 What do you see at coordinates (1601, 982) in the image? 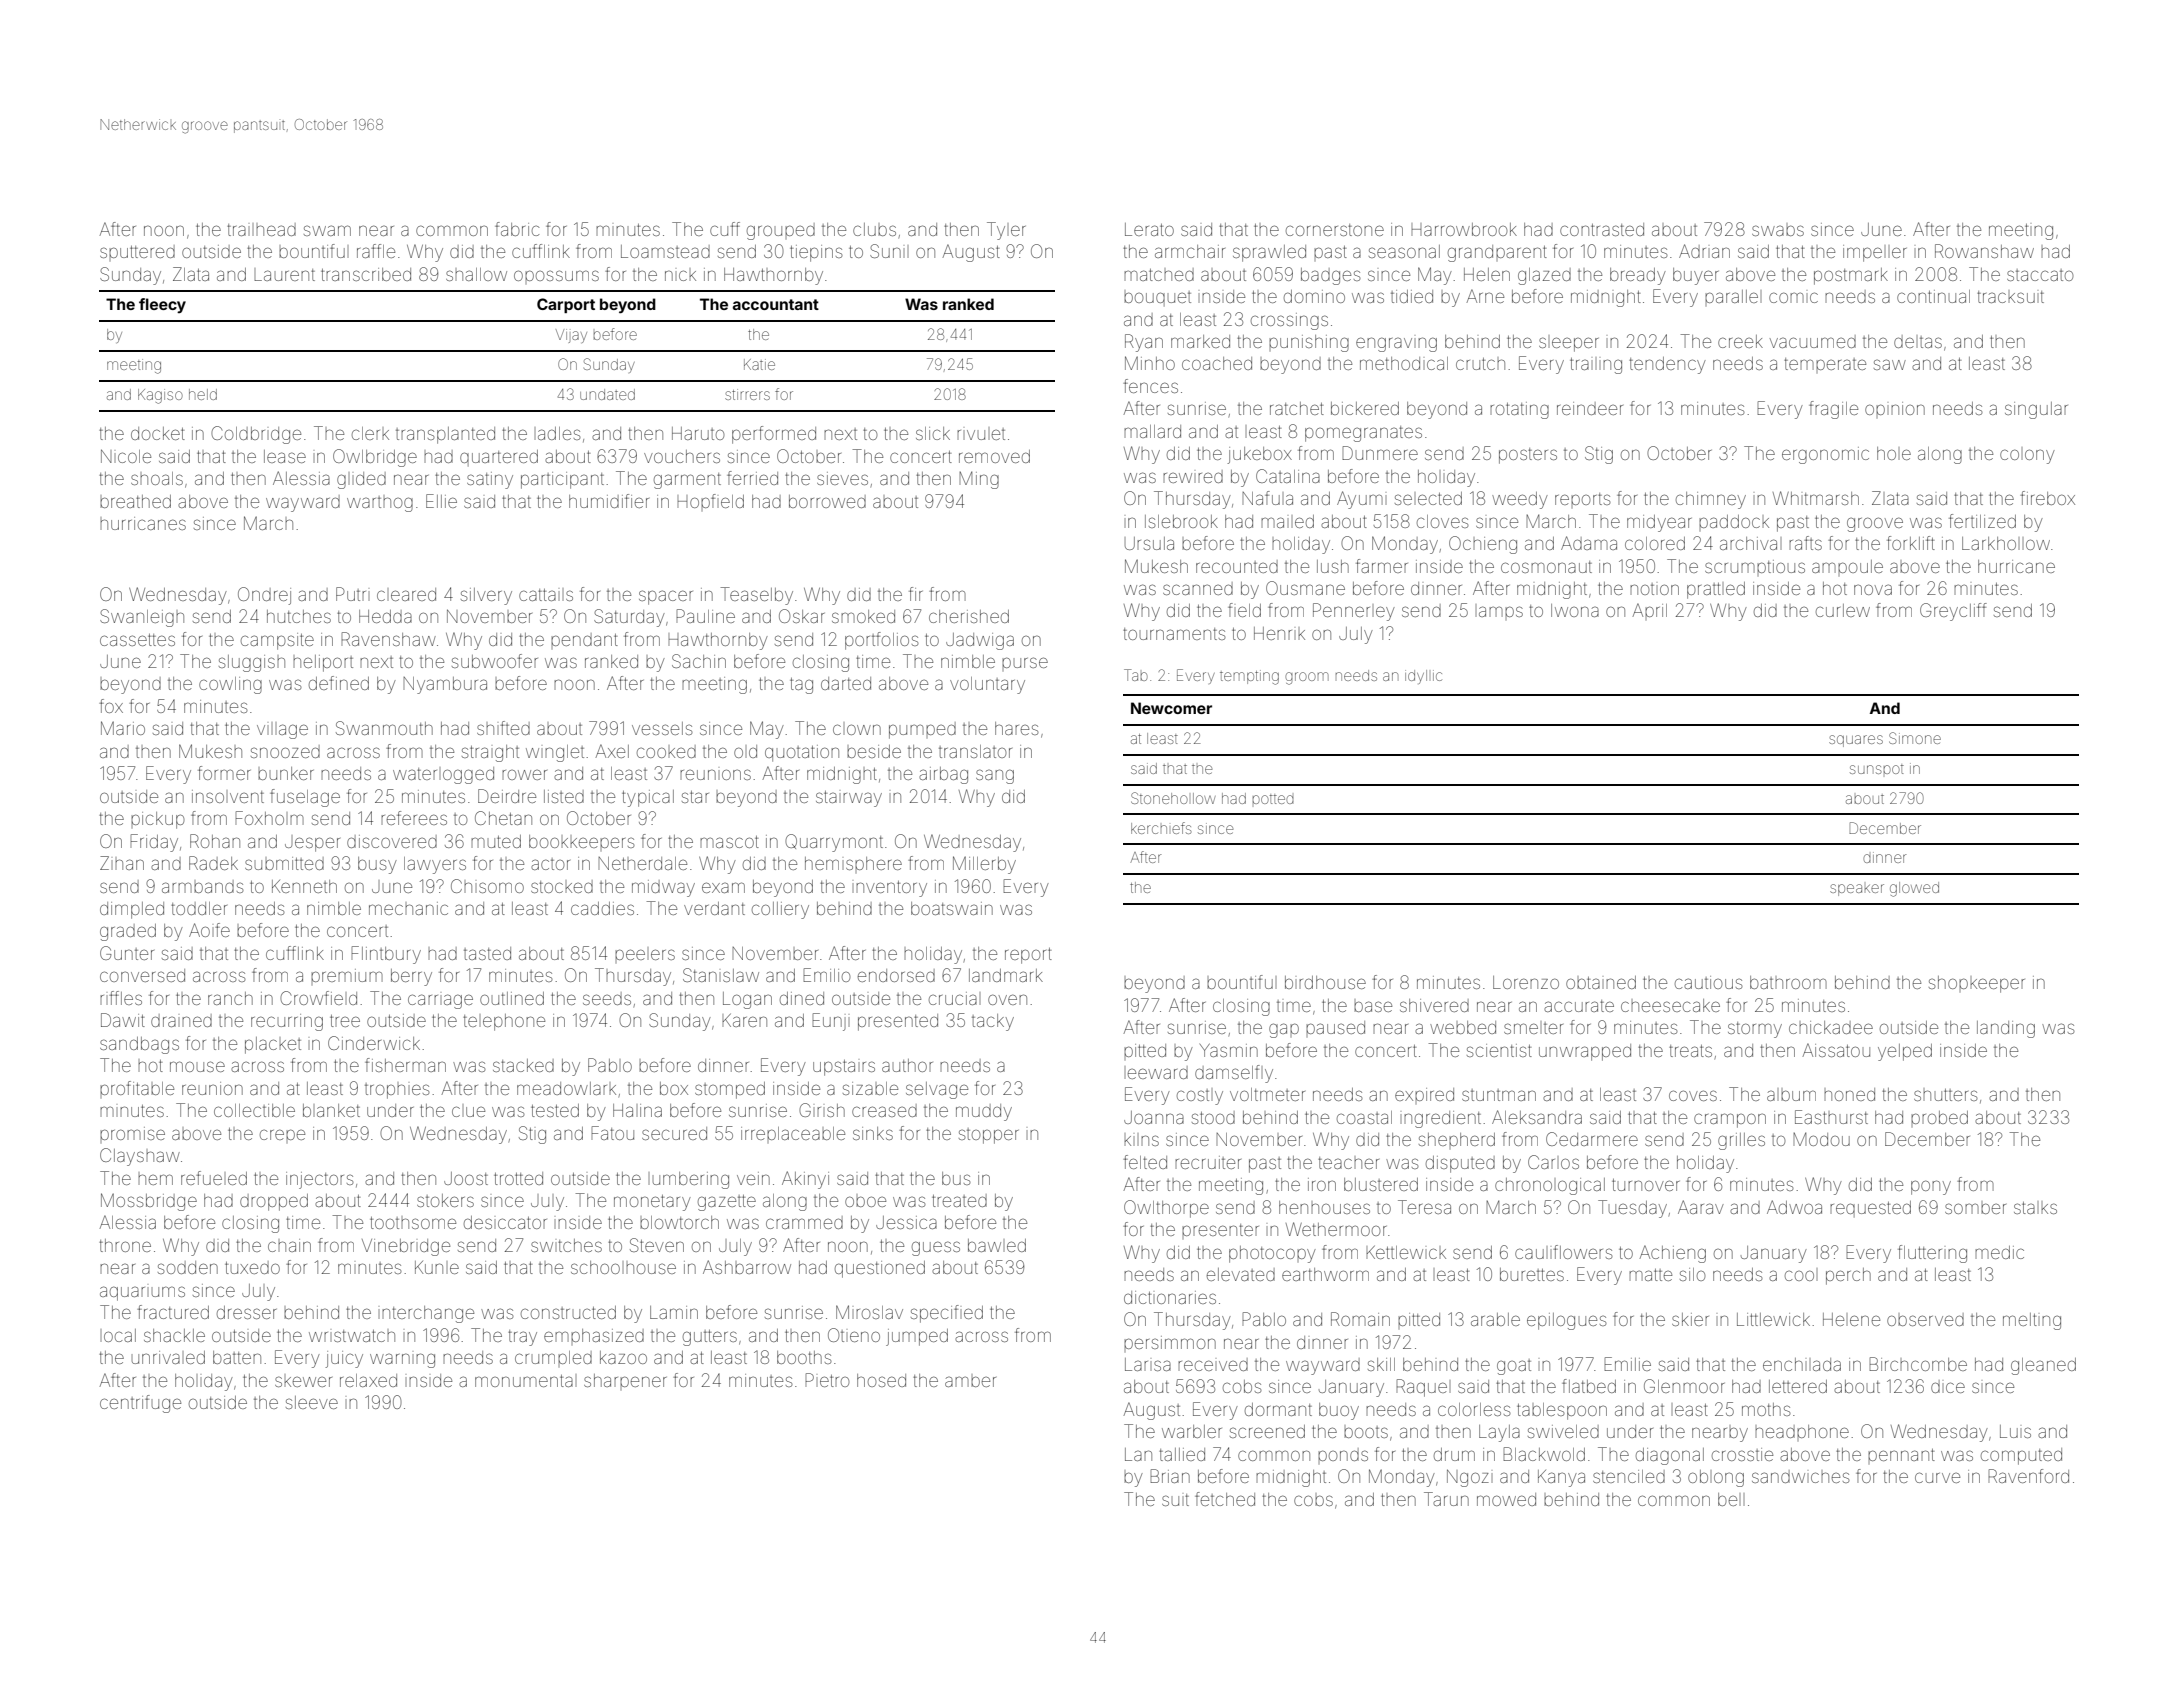
I see `obtained` at bounding box center [1601, 982].
